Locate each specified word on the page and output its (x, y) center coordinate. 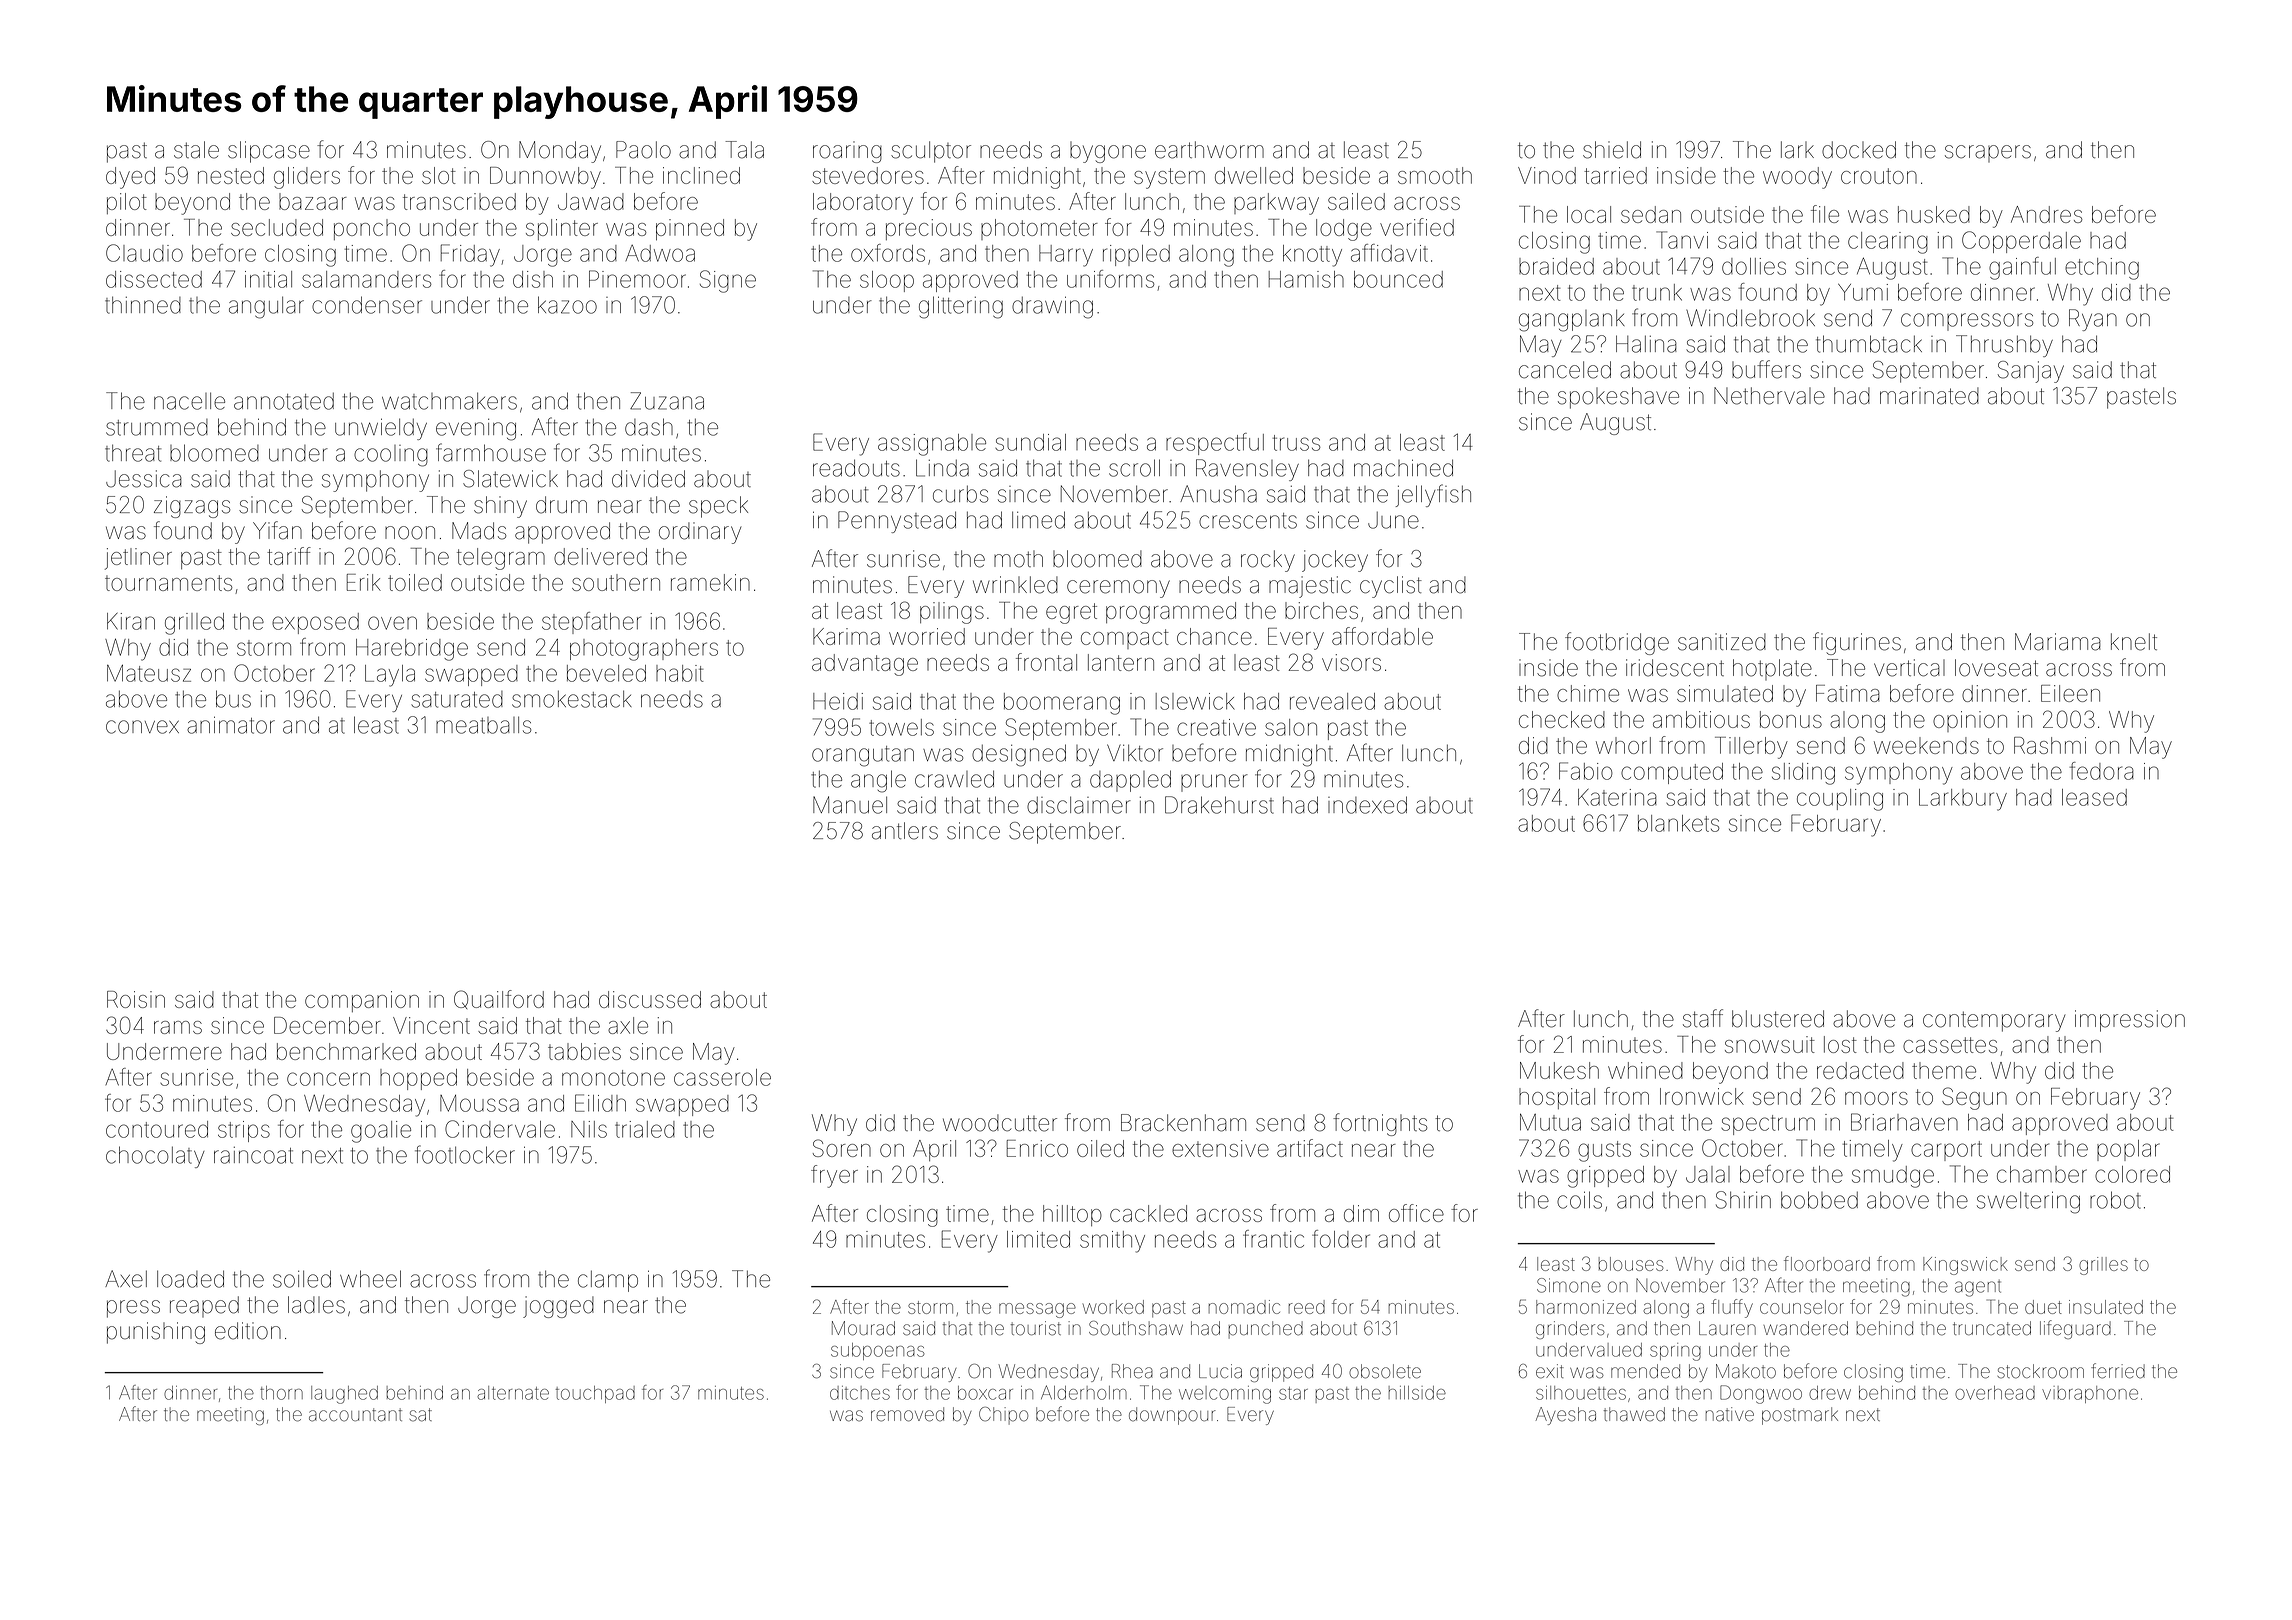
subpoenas (878, 1351)
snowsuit (1770, 1044)
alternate (513, 1393)
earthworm (1209, 150)
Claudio (144, 253)
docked (1859, 150)
